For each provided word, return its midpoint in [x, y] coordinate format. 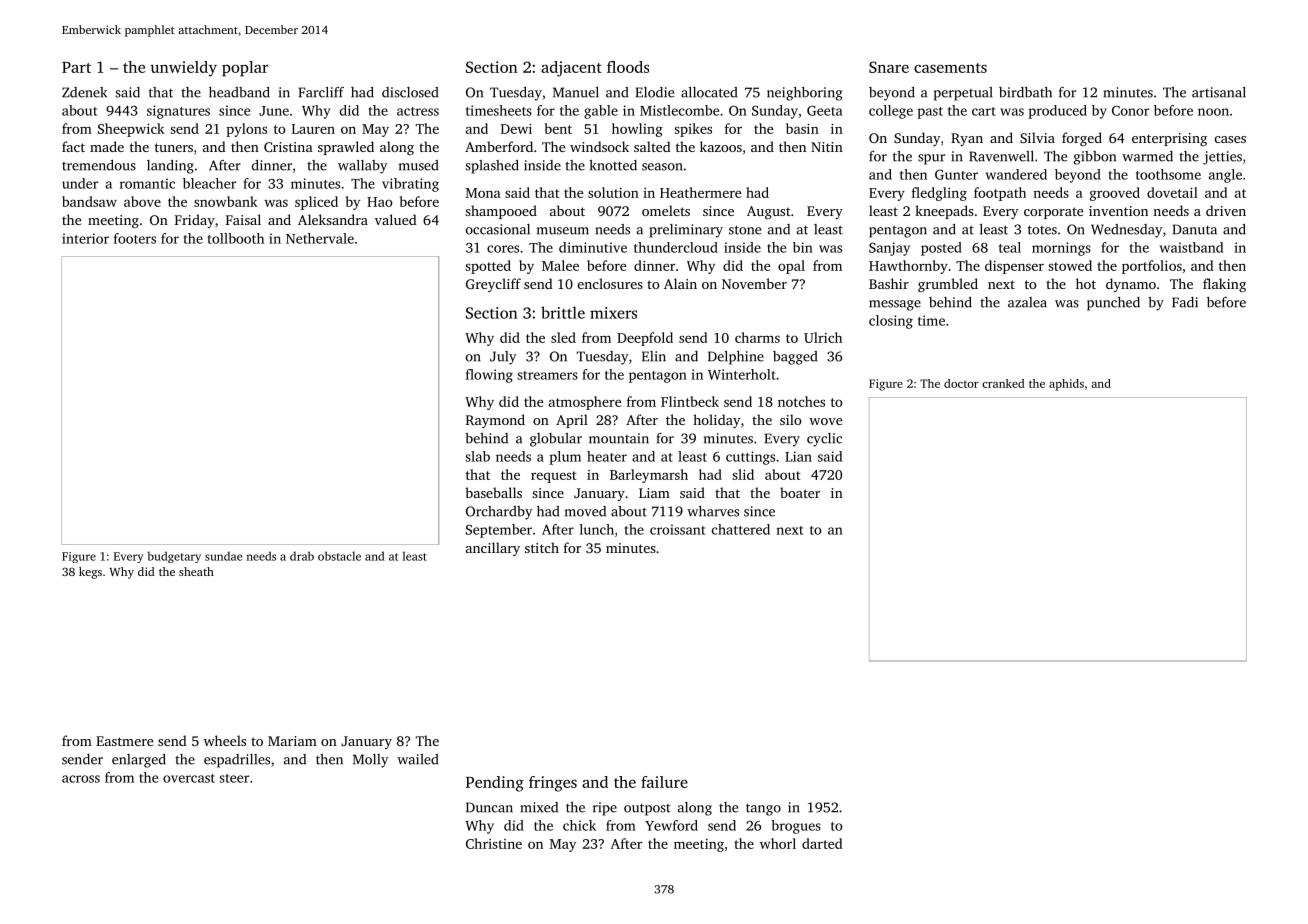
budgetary [174, 557]
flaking [1224, 285]
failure [664, 782]
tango [763, 810]
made [107, 146]
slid [743, 474]
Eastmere [124, 741]
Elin [654, 356]
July [503, 358]
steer [234, 778]
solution [613, 192]
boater [800, 492]
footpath [1000, 194]
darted [822, 843]
